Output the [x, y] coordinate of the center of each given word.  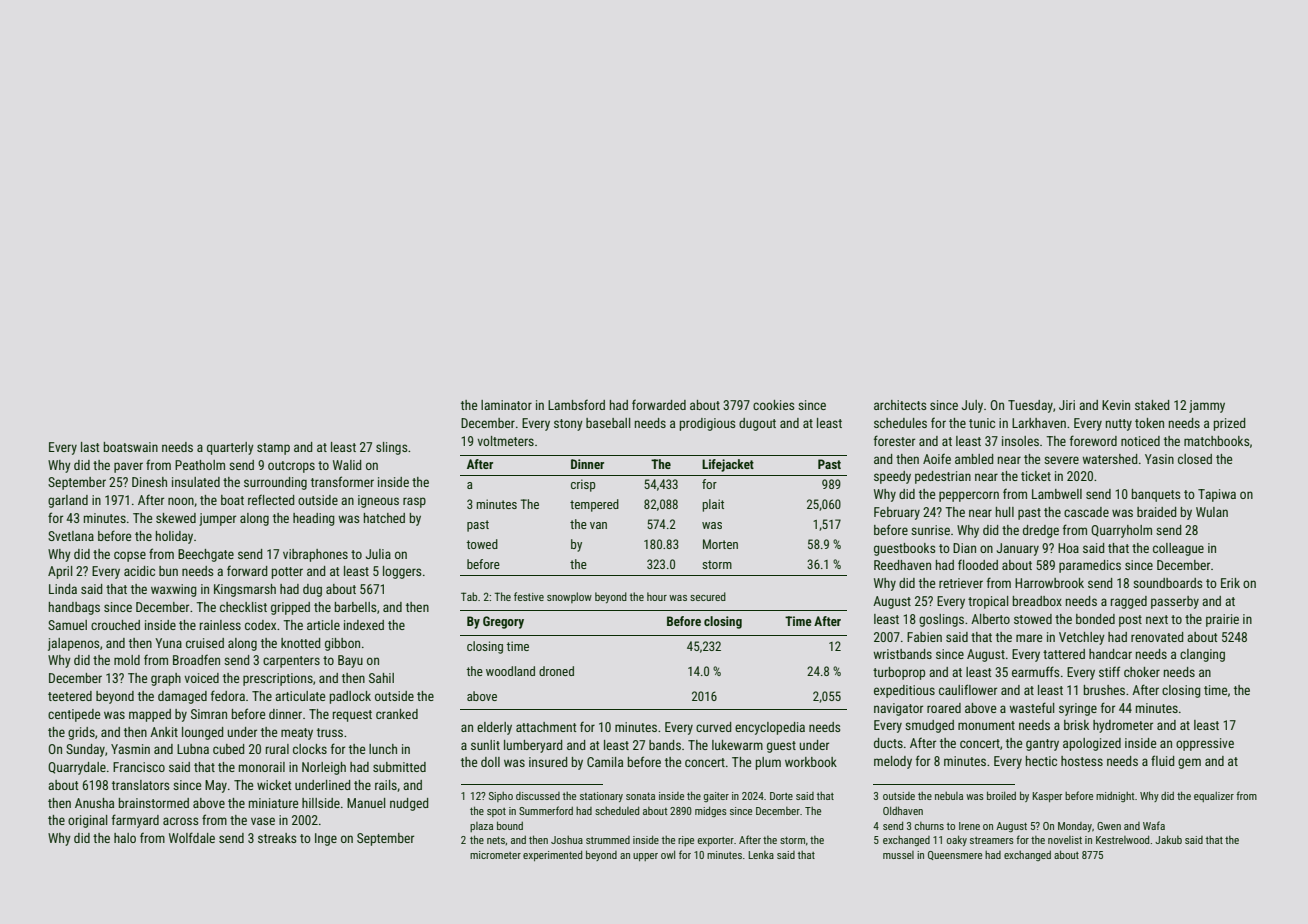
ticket [1036, 476]
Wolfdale [192, 837]
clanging [1202, 655]
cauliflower [968, 689]
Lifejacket [728, 465]
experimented [552, 855]
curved [714, 727]
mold [127, 660]
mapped [150, 715]
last [90, 447]
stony [568, 425]
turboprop [899, 673]
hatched [384, 518]
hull [1005, 512]
